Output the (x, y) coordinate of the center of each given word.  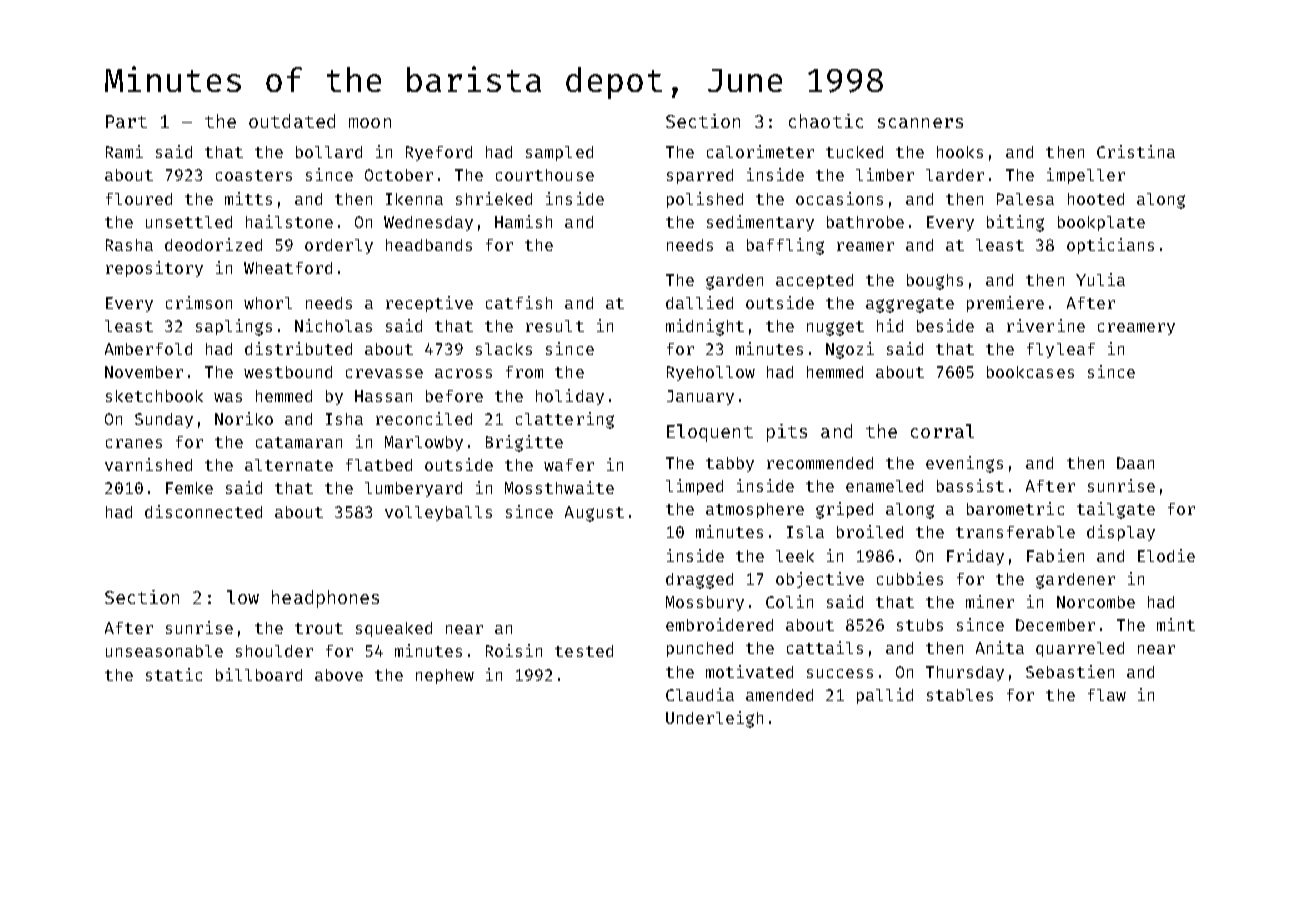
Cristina (1136, 151)
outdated (292, 121)
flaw (1107, 695)
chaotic (826, 121)
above (339, 675)
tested (584, 651)
